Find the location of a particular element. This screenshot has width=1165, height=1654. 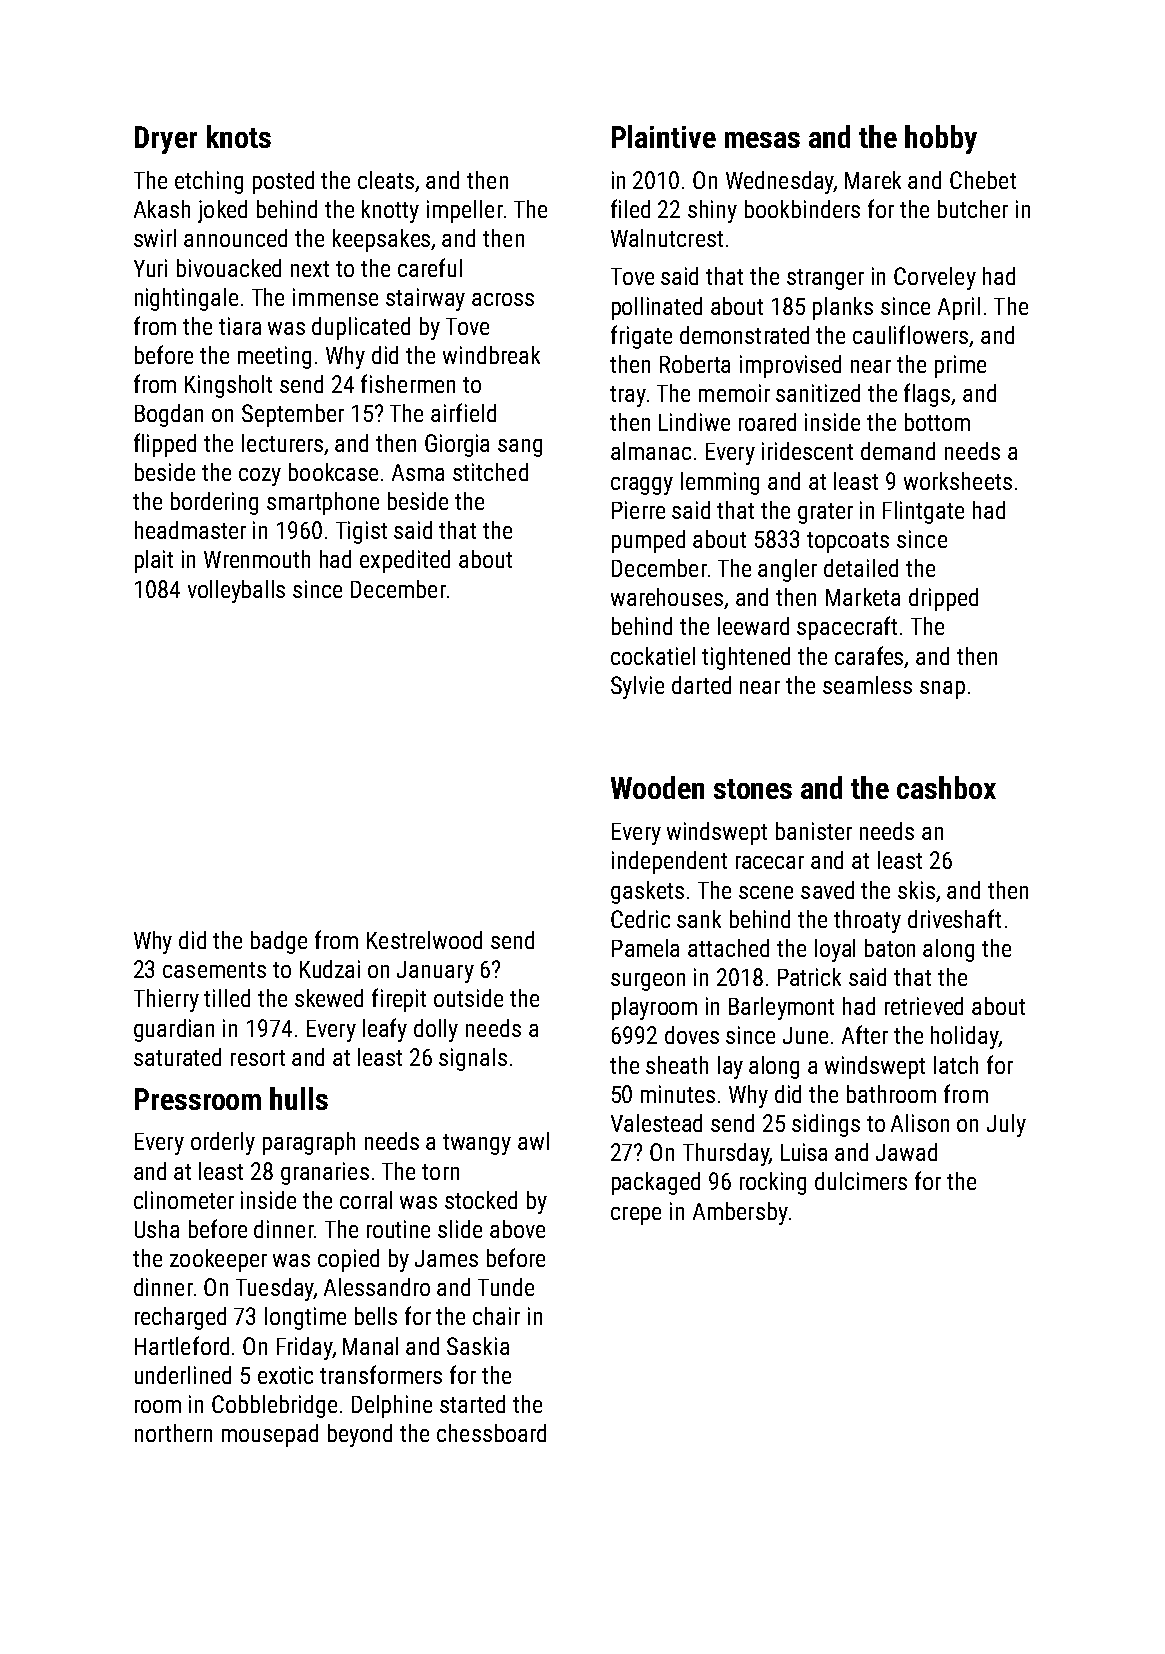

Bogdan is located at coordinates (169, 415).
